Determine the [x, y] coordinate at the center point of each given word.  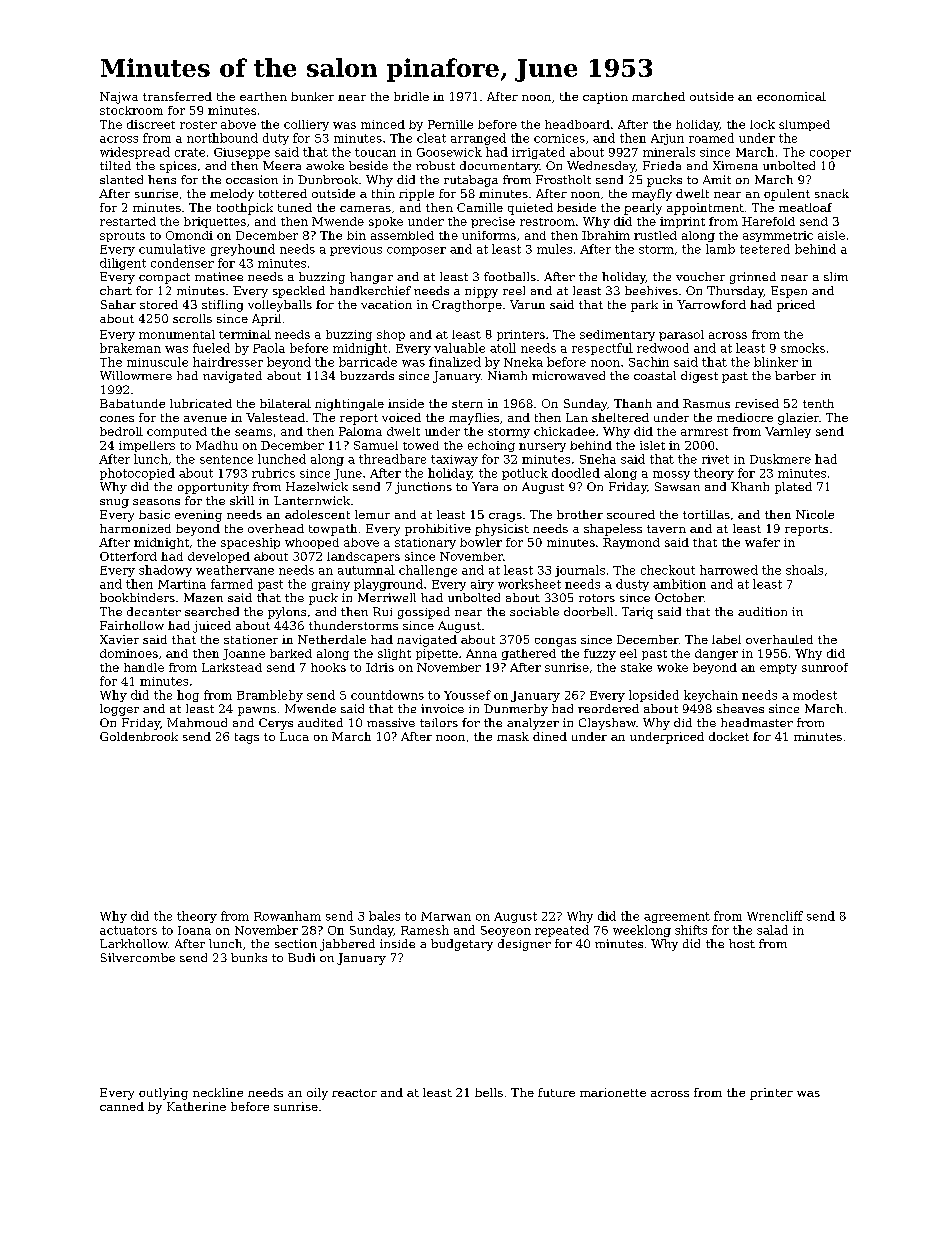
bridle [411, 96]
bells [489, 1092]
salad [772, 930]
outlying [163, 1094]
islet [652, 445]
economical [791, 96]
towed [421, 445]
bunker [312, 96]
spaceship [250, 543]
